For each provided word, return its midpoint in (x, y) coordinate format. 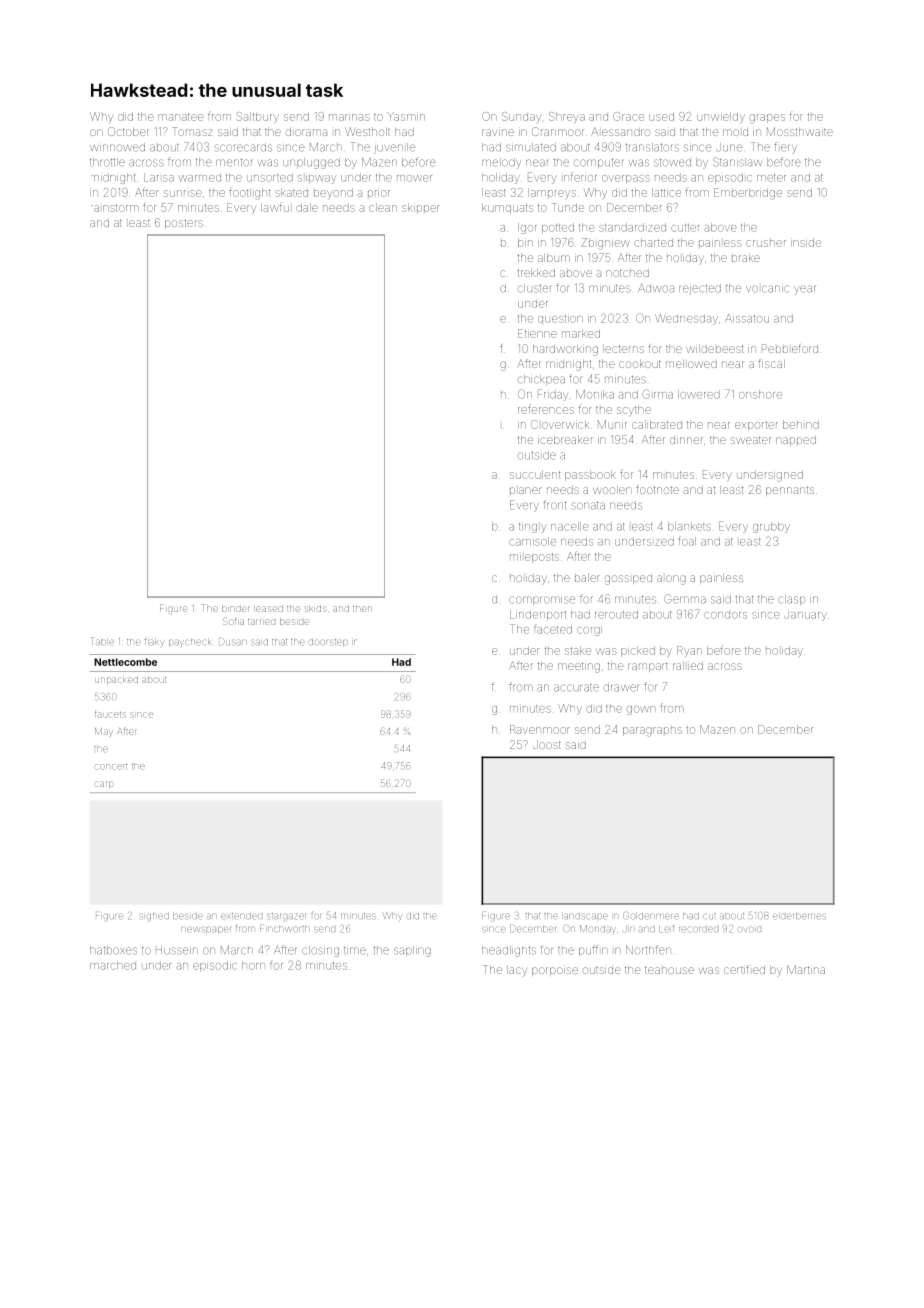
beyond (333, 193)
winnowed (117, 147)
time (355, 950)
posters (184, 224)
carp (104, 784)
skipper (421, 207)
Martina (806, 969)
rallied (688, 666)
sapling (412, 951)
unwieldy (721, 117)
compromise (542, 600)
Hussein (177, 950)
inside (806, 242)
